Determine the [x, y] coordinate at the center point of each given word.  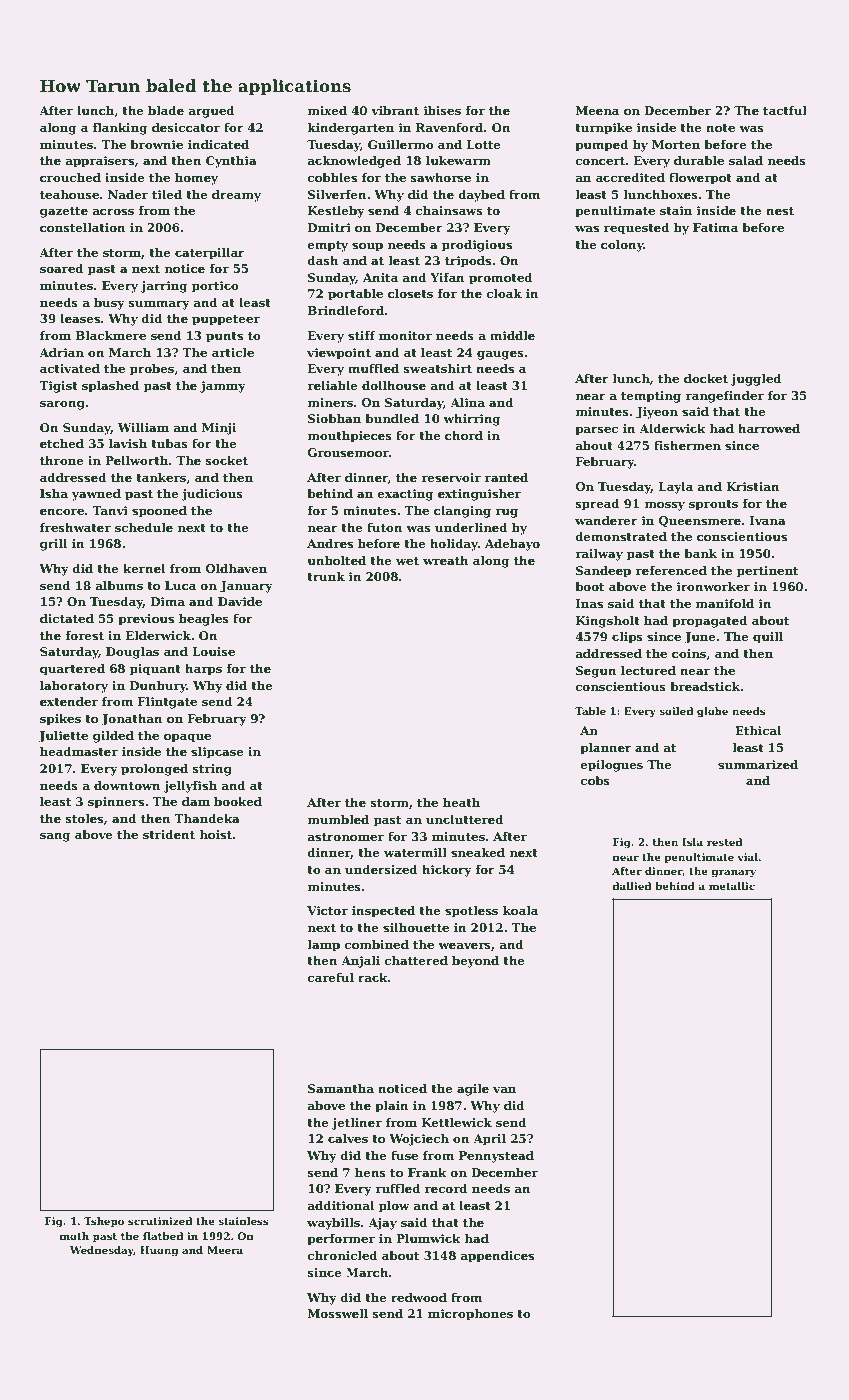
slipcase [217, 753]
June [700, 638]
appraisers [99, 162]
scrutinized [160, 1221]
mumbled [338, 819]
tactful [785, 110]
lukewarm [458, 160]
